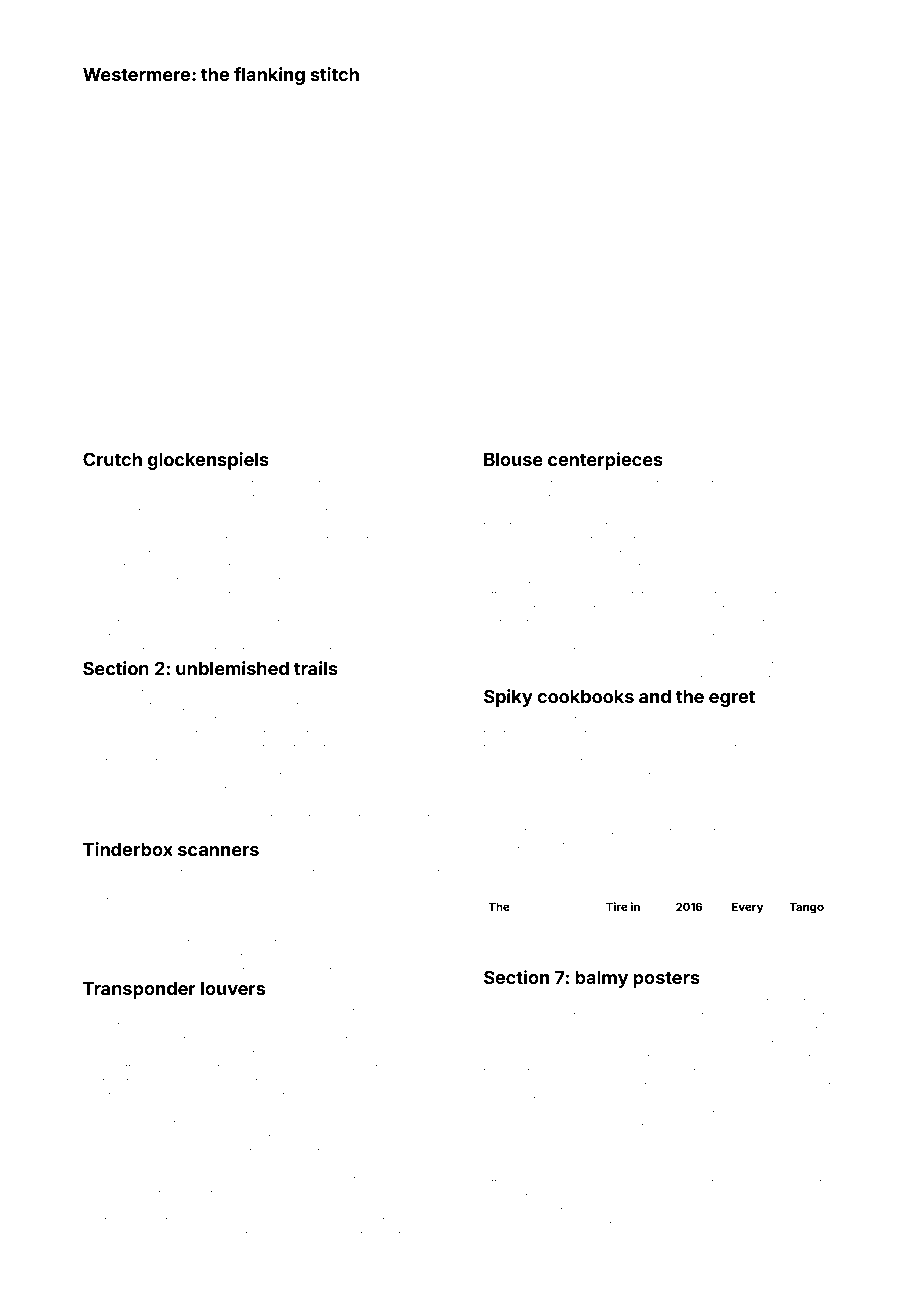 This image has width=924, height=1311. What do you see at coordinates (386, 1139) in the image?
I see `kneepads` at bounding box center [386, 1139].
